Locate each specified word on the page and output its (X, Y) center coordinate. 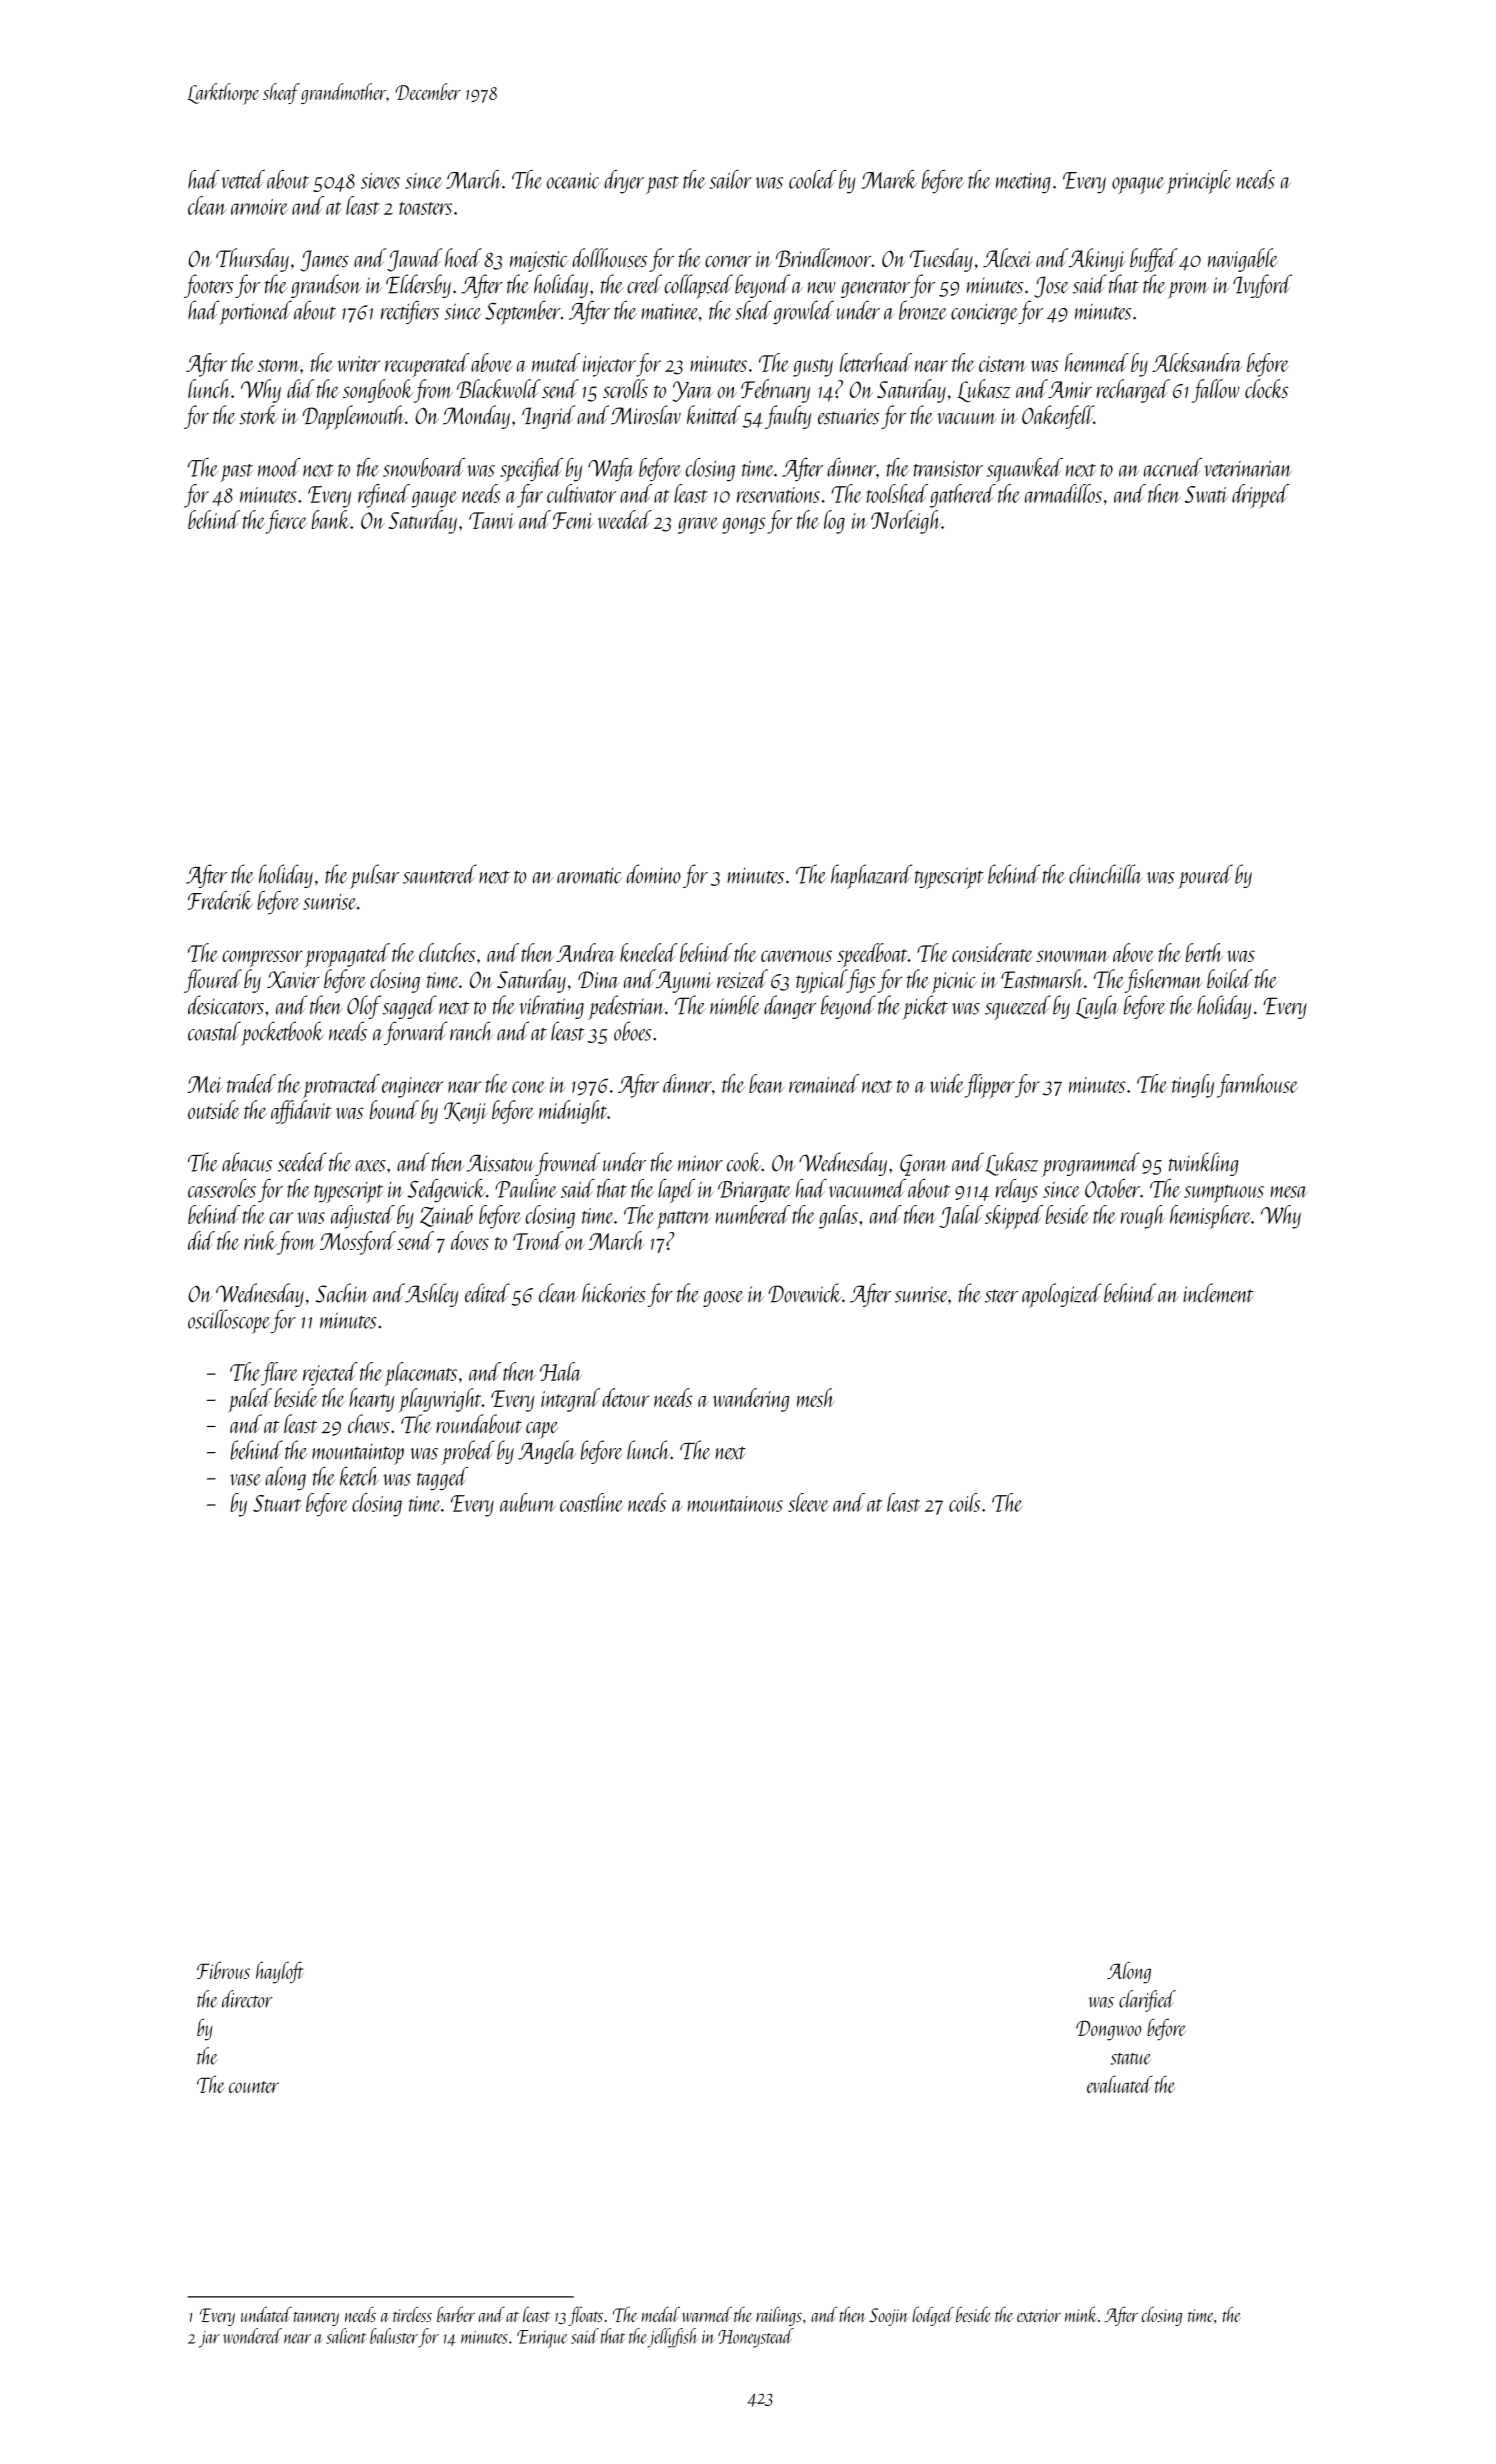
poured (1205, 876)
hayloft (280, 1972)
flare (279, 1374)
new (822, 288)
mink (1081, 2314)
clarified (1147, 2001)
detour (625, 1397)
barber (456, 2314)
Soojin (889, 2317)
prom (1188, 290)
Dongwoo (1108, 2030)
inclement (1218, 1293)
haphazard (871, 876)
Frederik (220, 900)
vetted (243, 179)
